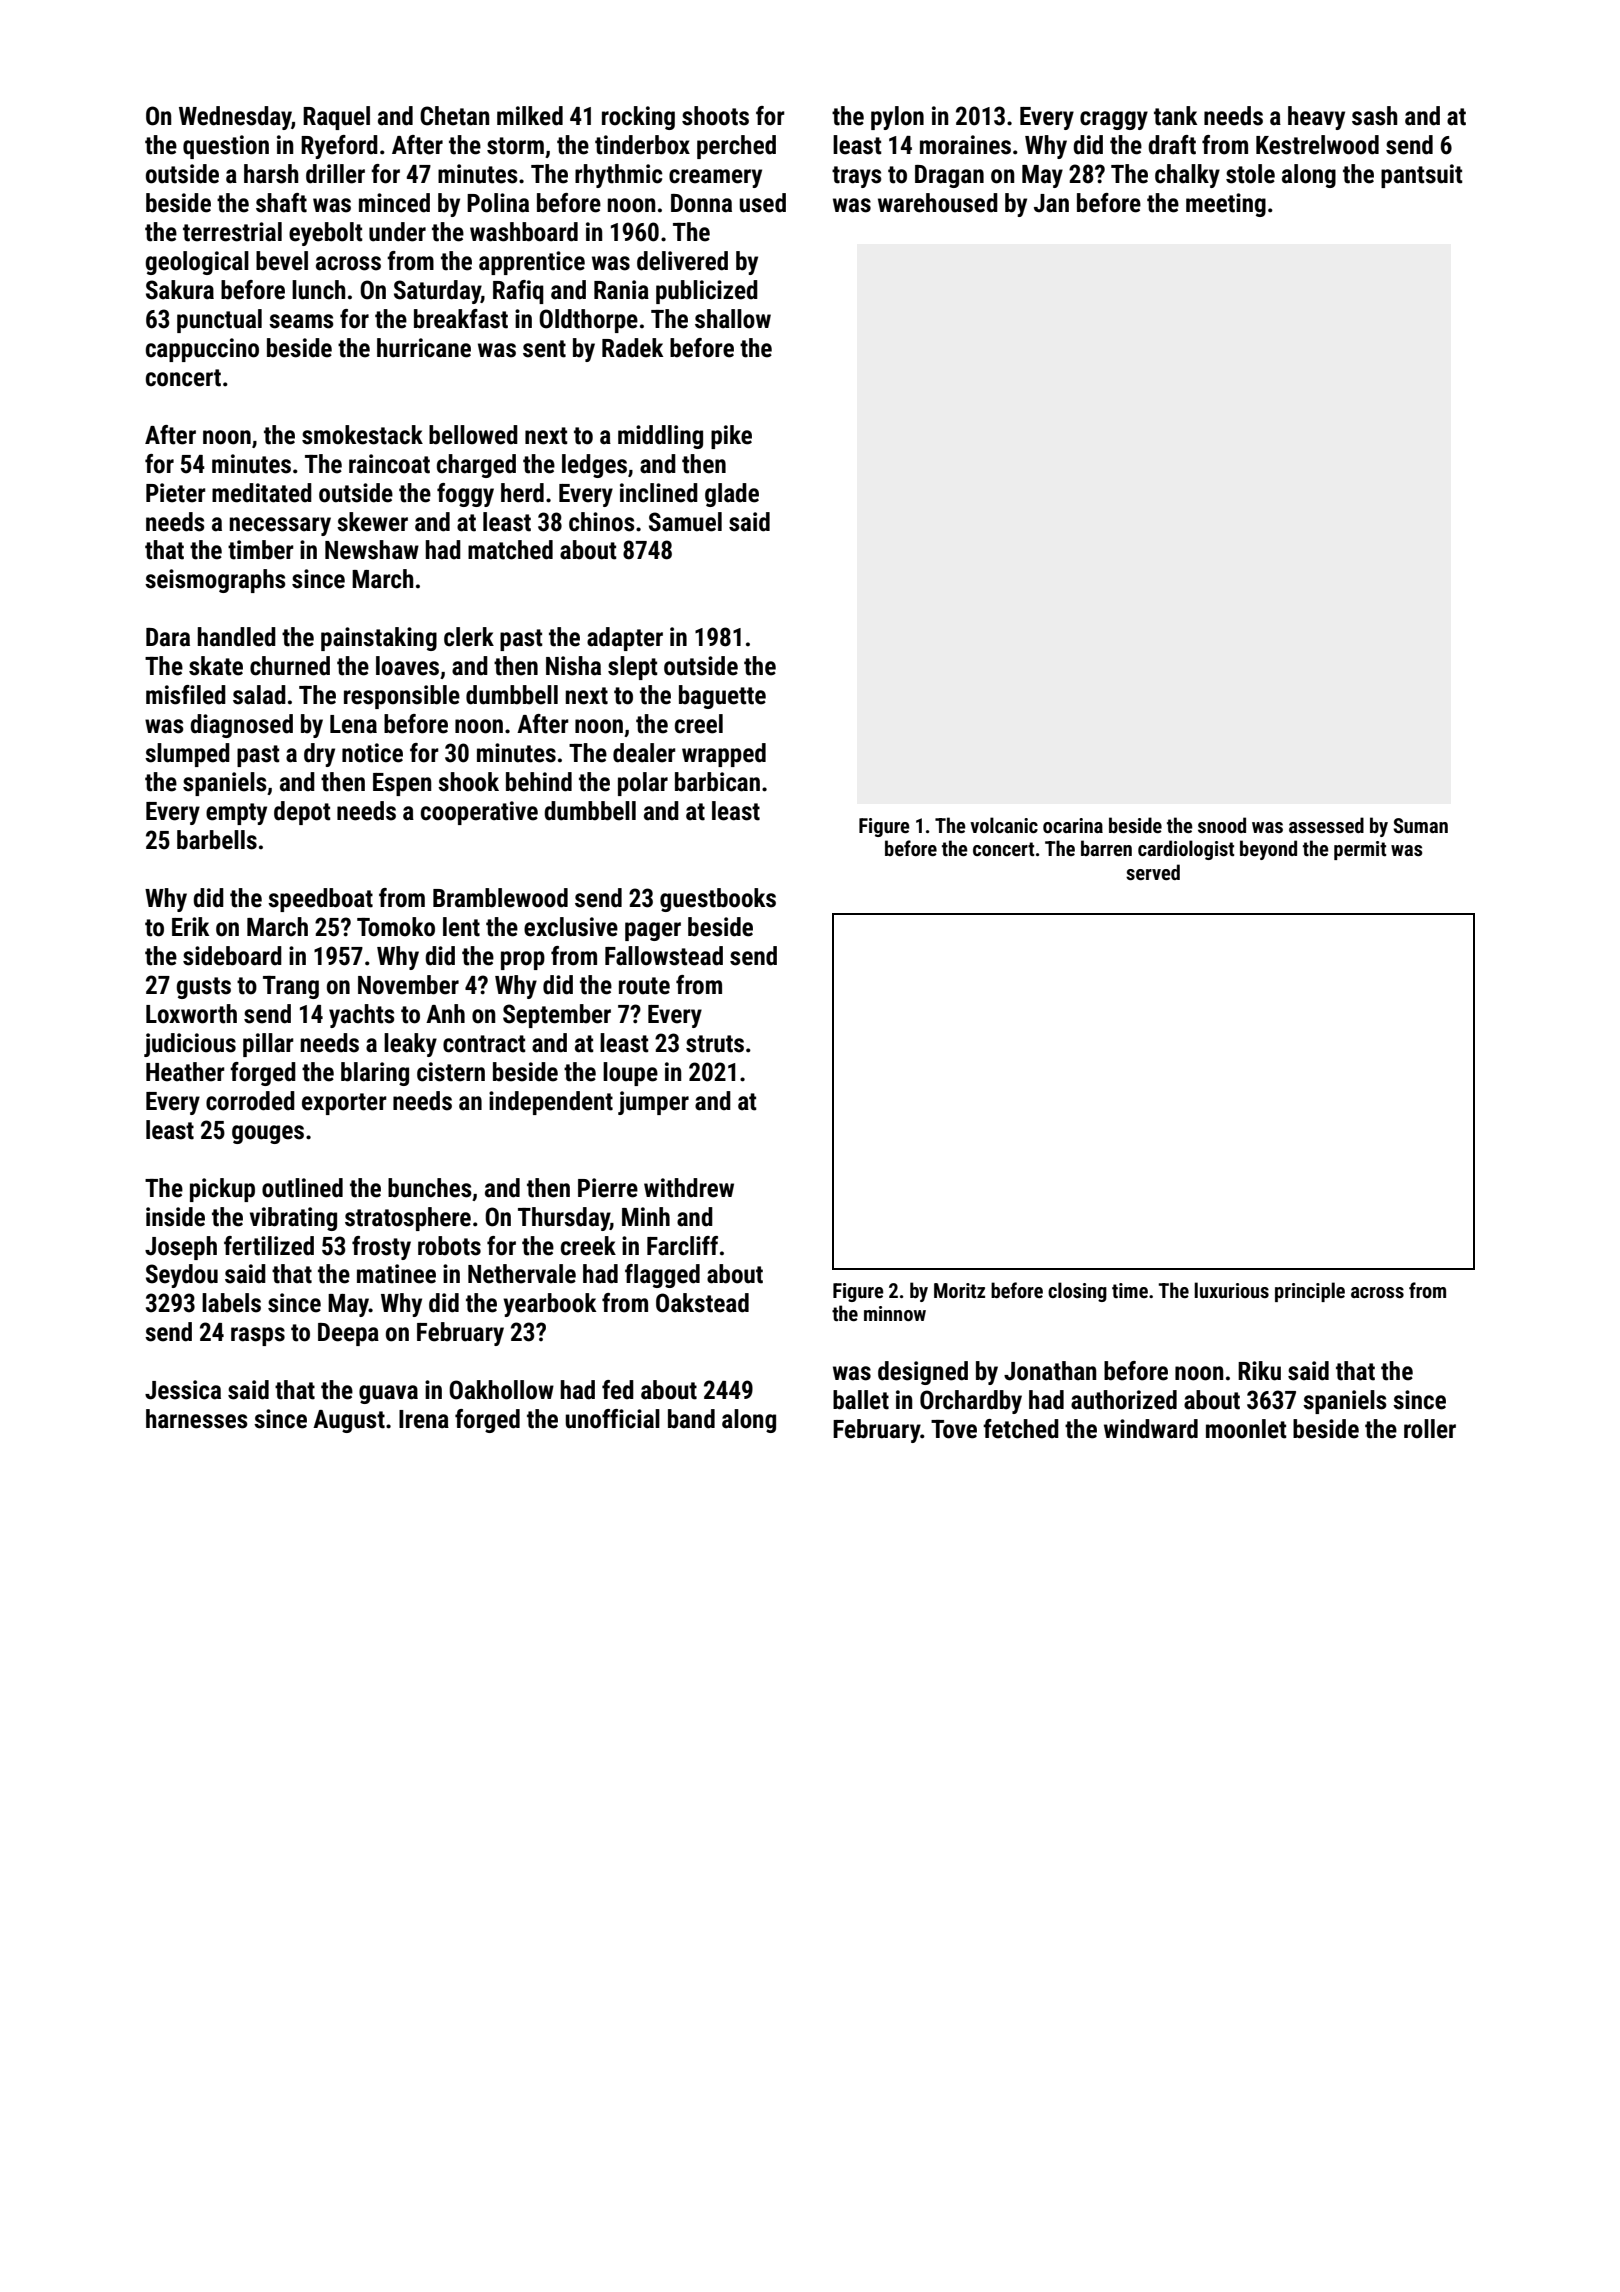 The height and width of the page is (2292, 1620). Describe the element at coordinates (685, 522) in the page. I see `Samuel` at that location.
